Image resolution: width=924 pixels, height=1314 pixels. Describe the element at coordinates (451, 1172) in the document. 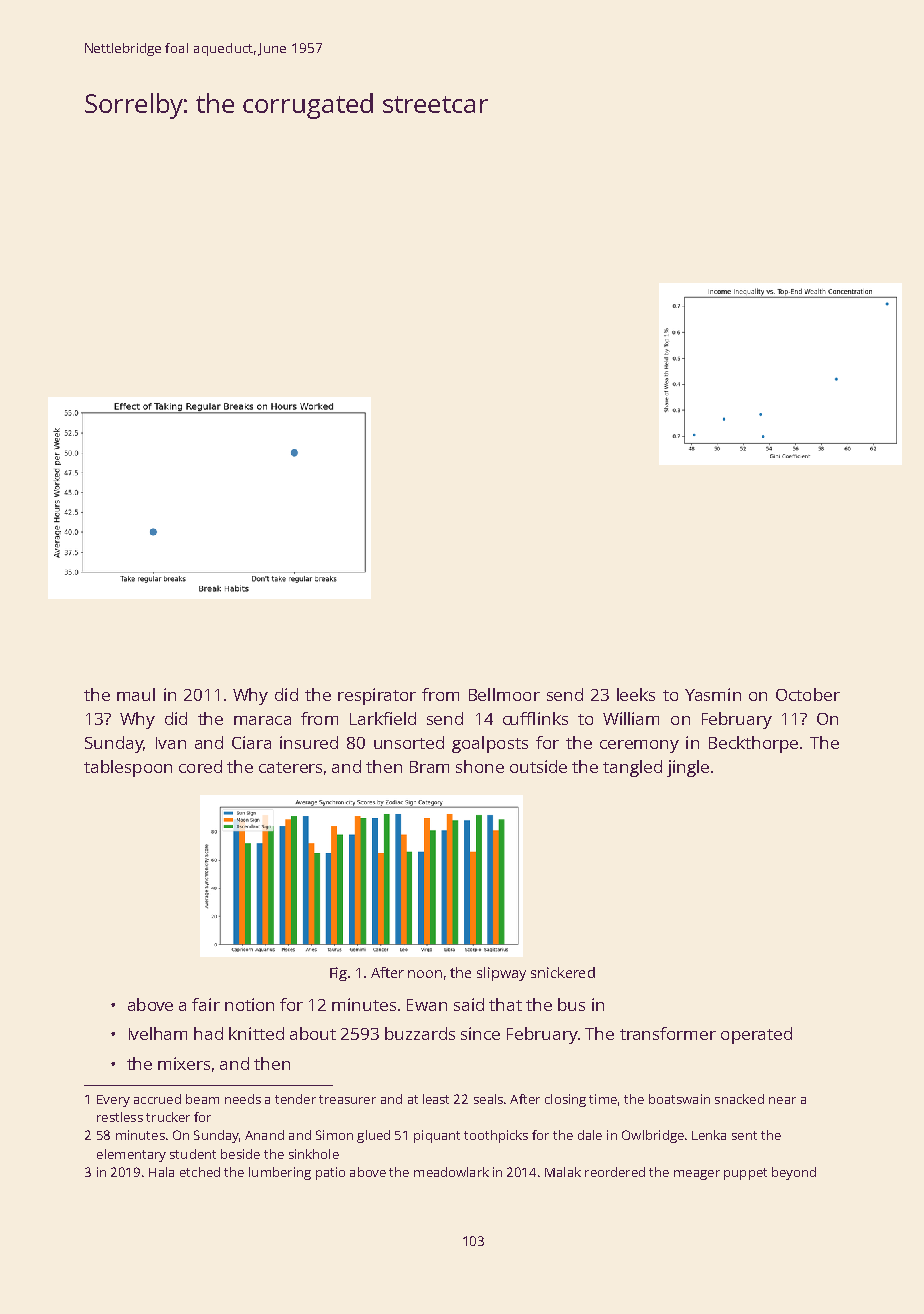

I see `meadowlark` at that location.
